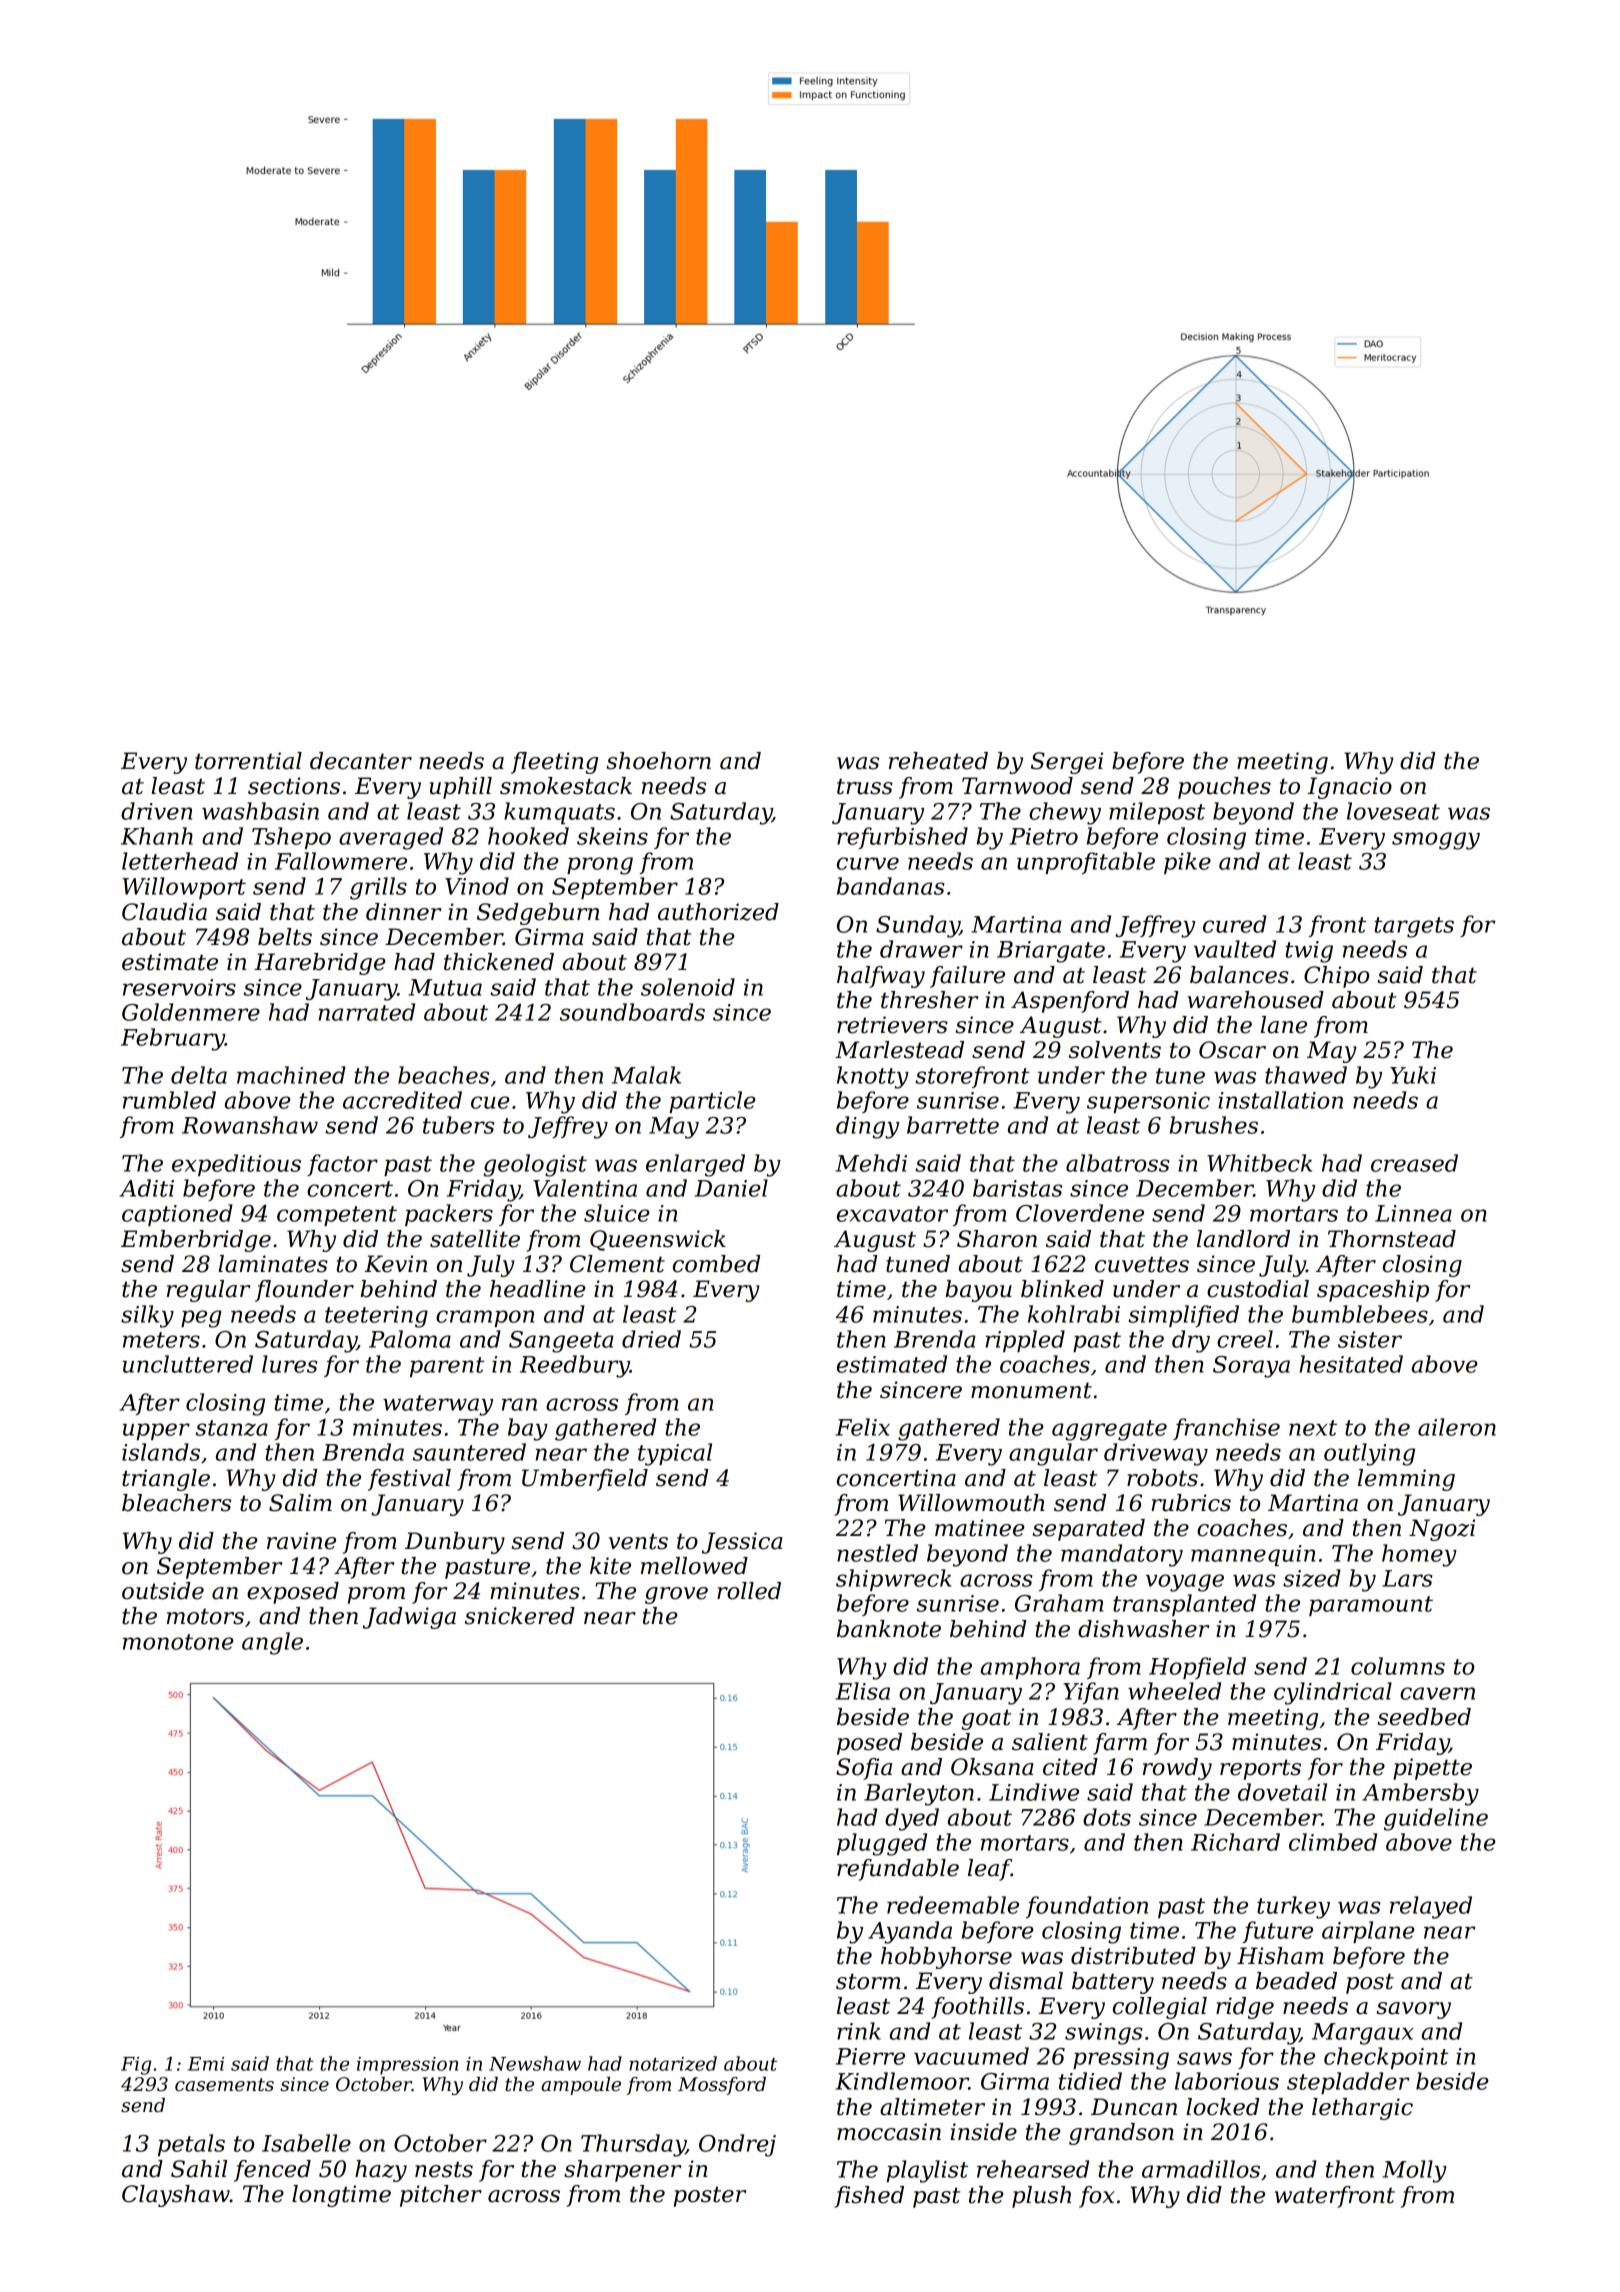 This page has width=1620, height=2292. What do you see at coordinates (376, 1317) in the page?
I see `teetering` at bounding box center [376, 1317].
